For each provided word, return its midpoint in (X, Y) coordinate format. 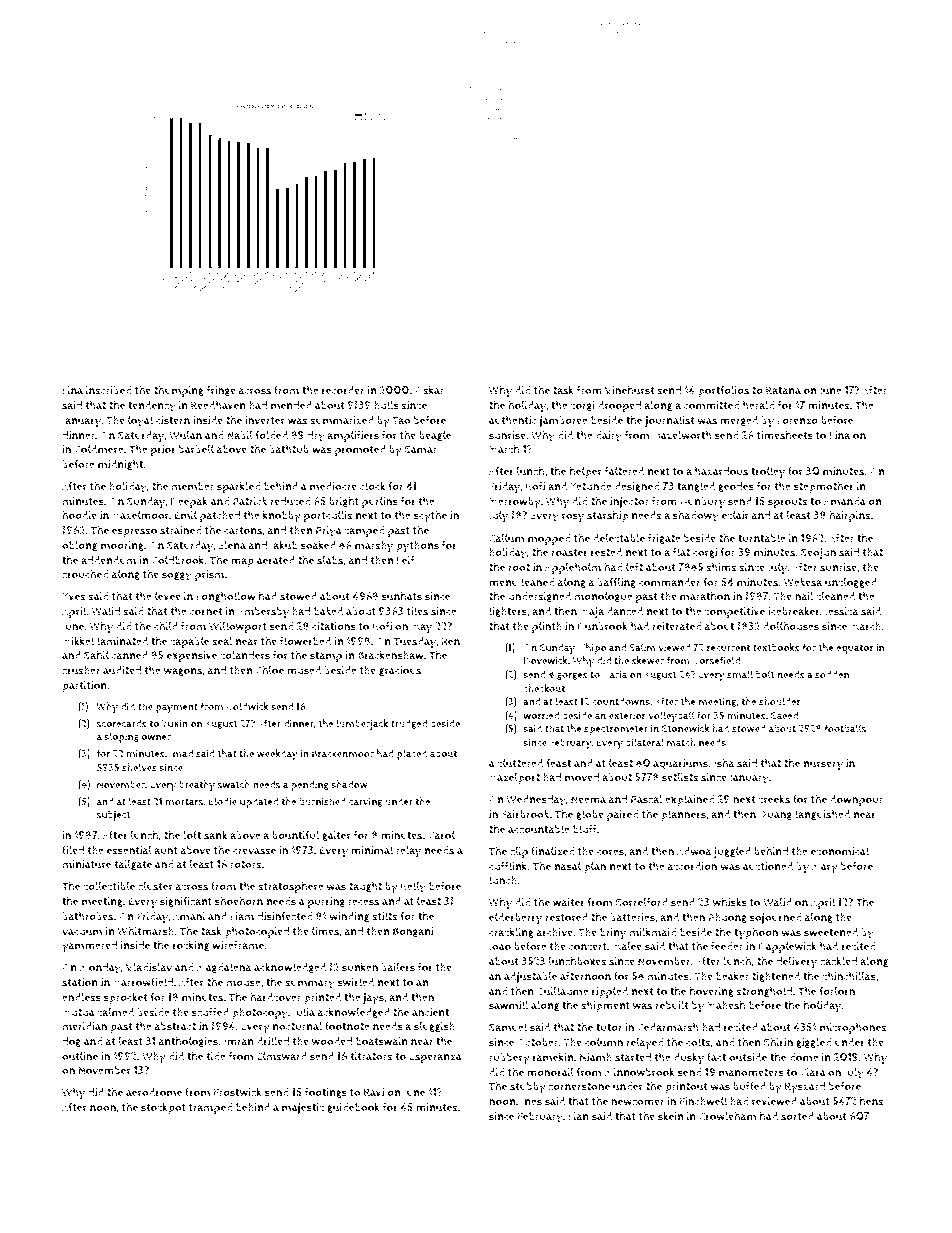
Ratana (783, 390)
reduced (290, 501)
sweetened (831, 932)
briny (613, 934)
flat (681, 552)
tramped (210, 1108)
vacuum (82, 932)
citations (334, 626)
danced (625, 611)
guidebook (353, 1107)
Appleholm (573, 568)
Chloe (269, 670)
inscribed (108, 390)
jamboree (563, 421)
